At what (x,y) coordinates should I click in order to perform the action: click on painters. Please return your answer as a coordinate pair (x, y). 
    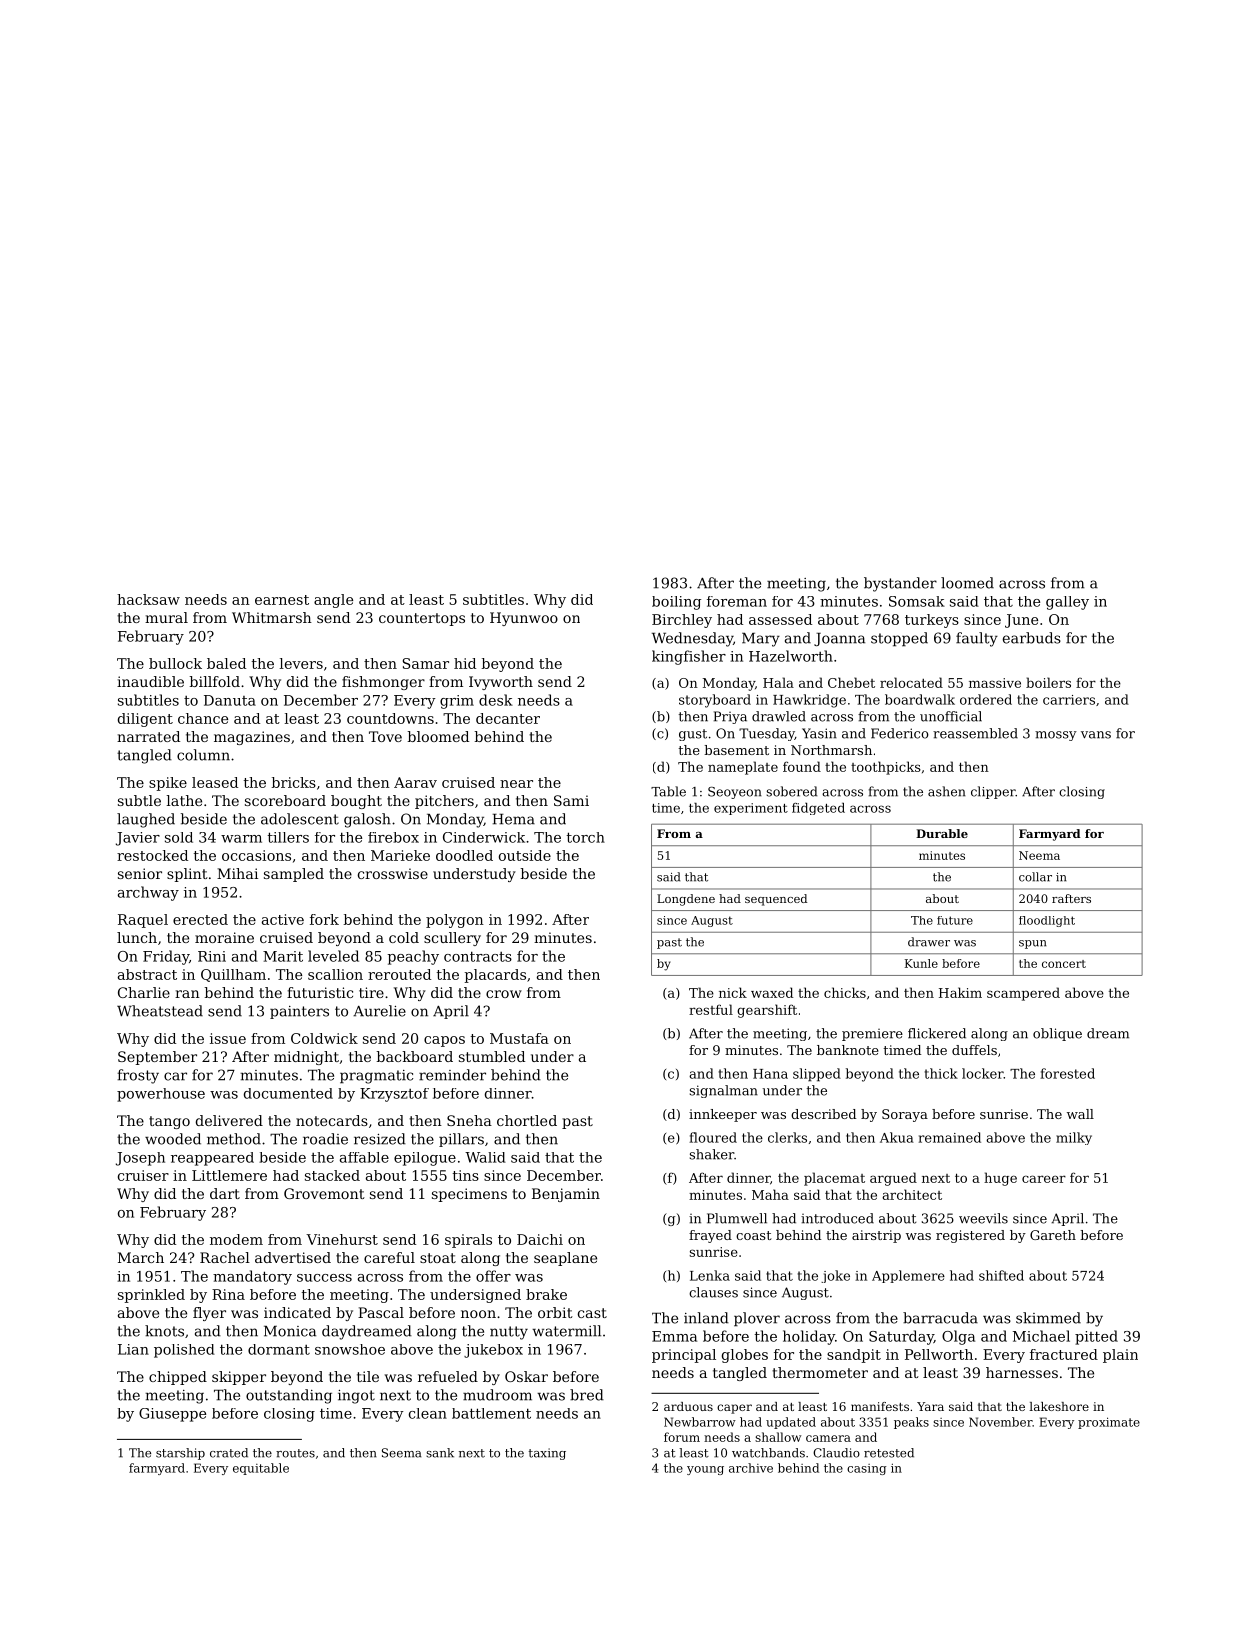
    Looking at the image, I should click on (299, 1012).
